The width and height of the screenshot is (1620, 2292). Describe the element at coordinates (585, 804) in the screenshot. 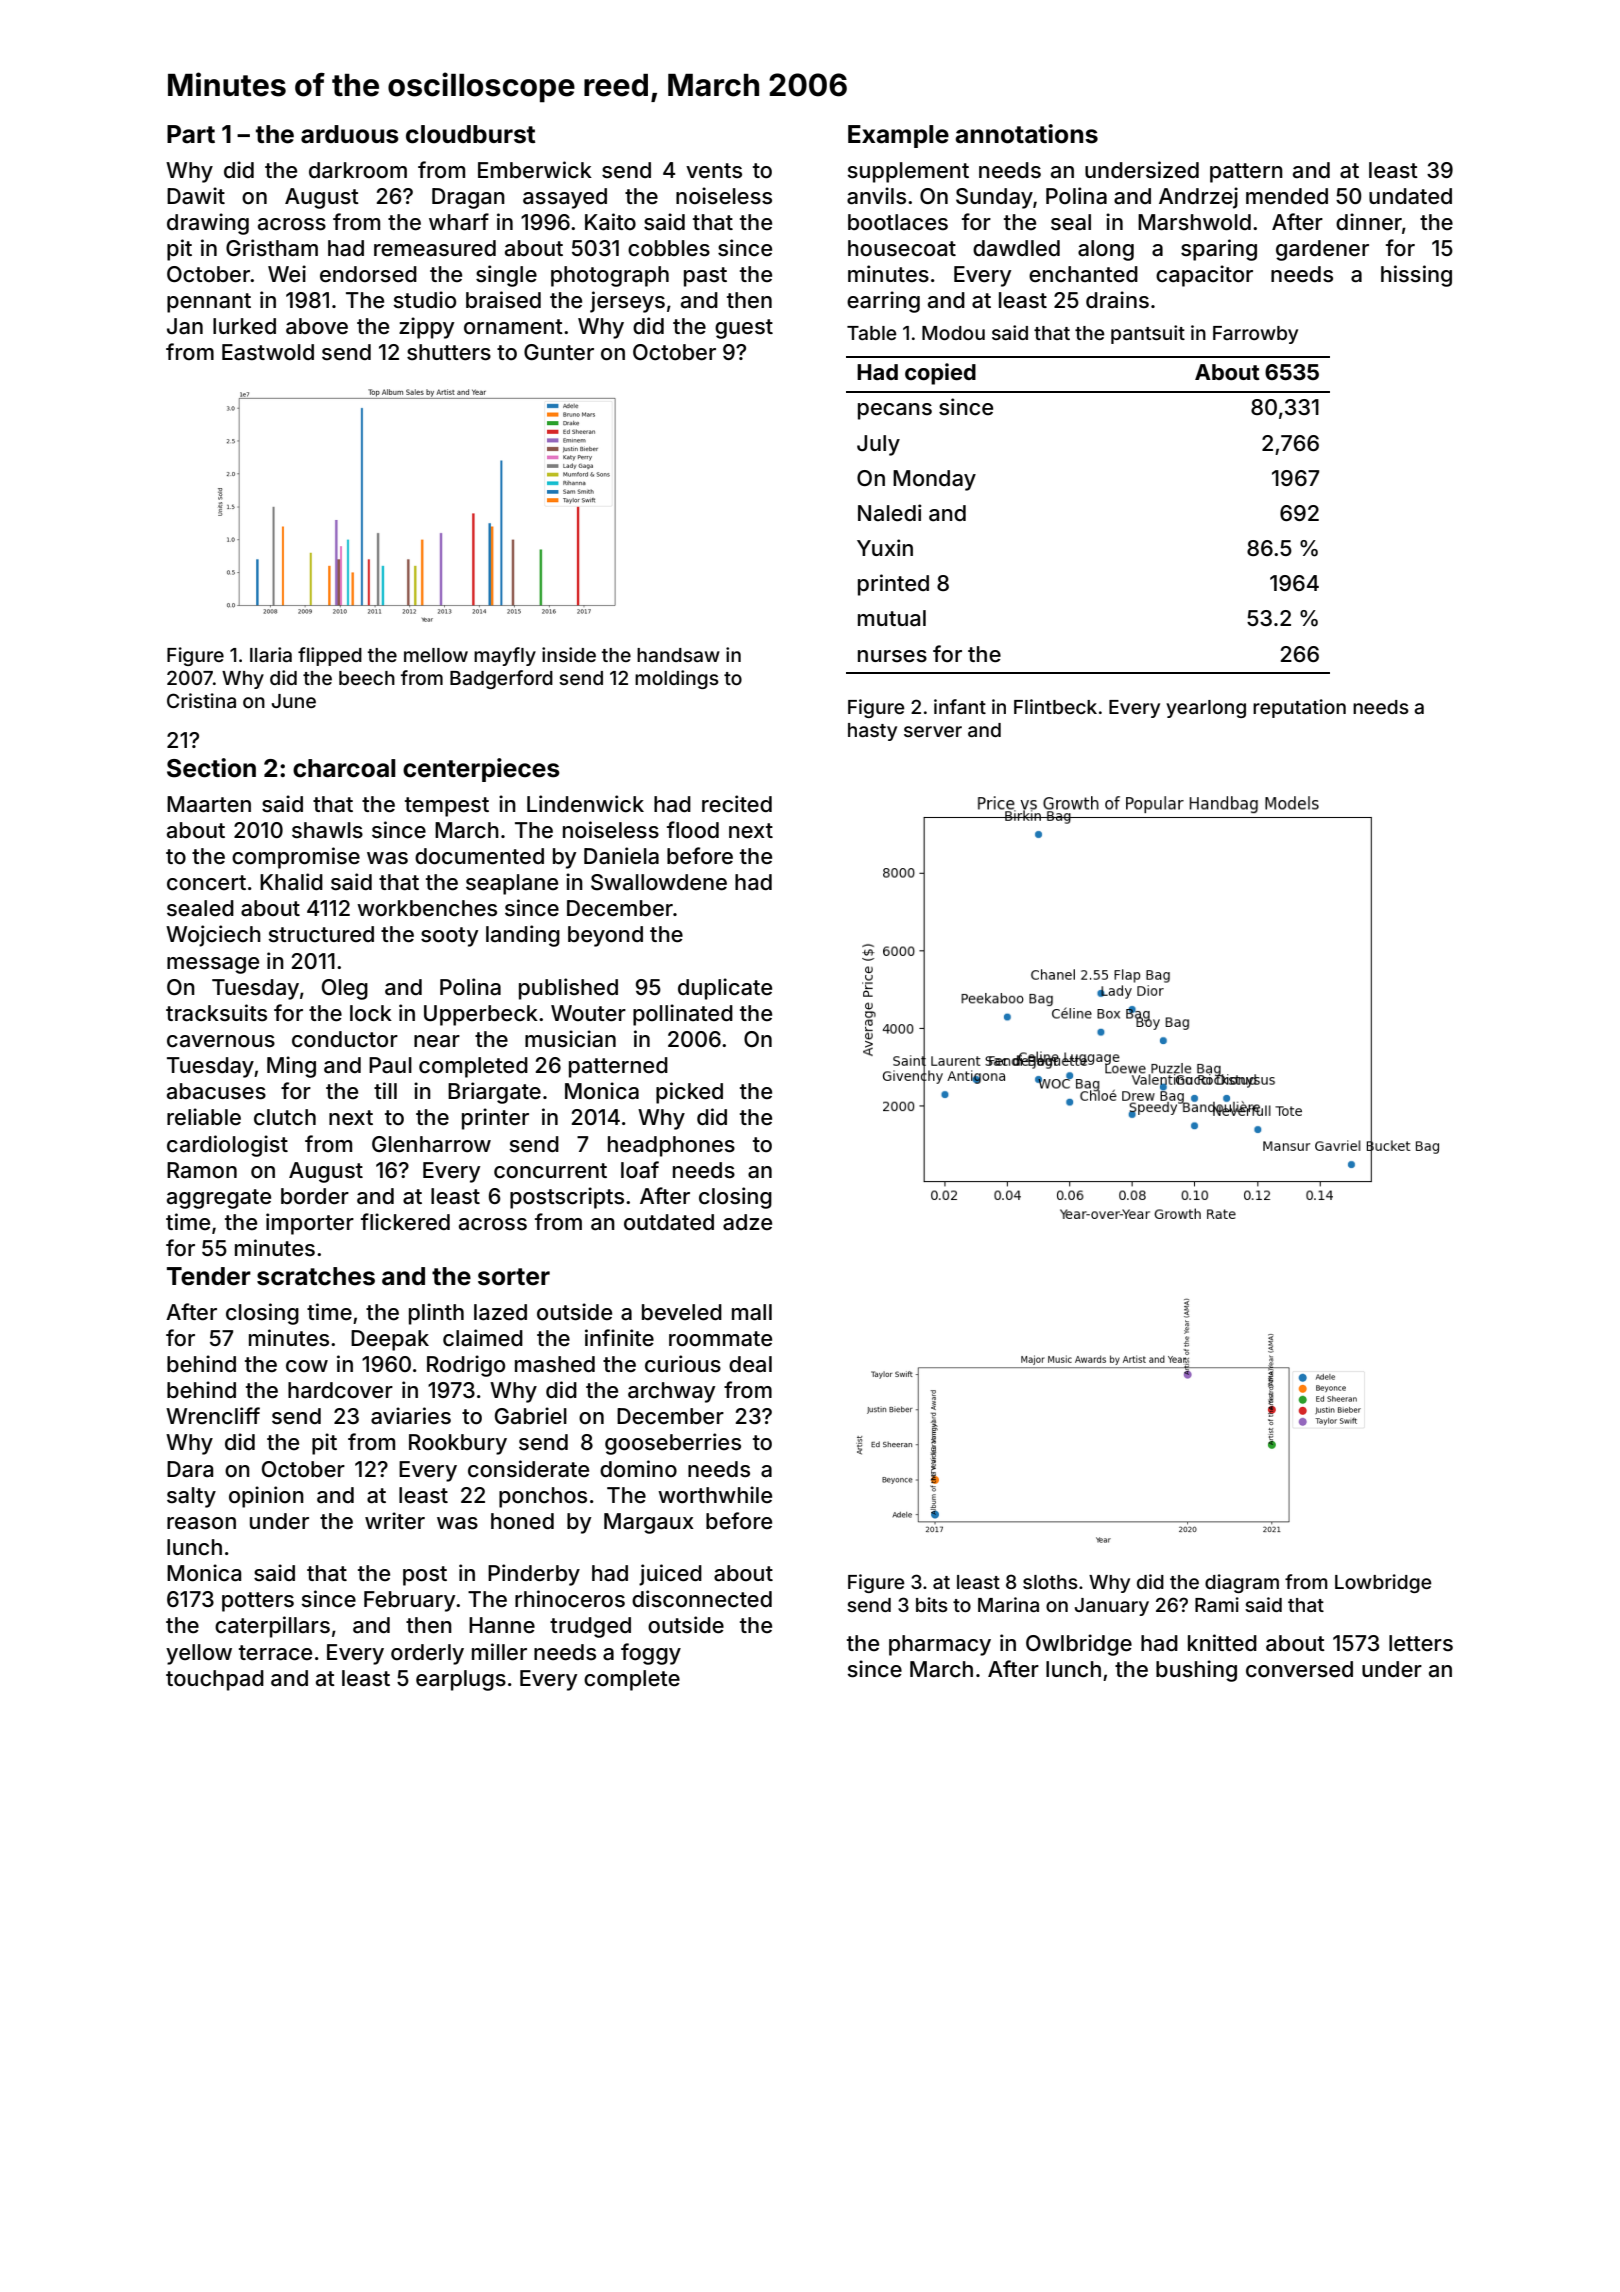

I see `Lindenwick` at that location.
